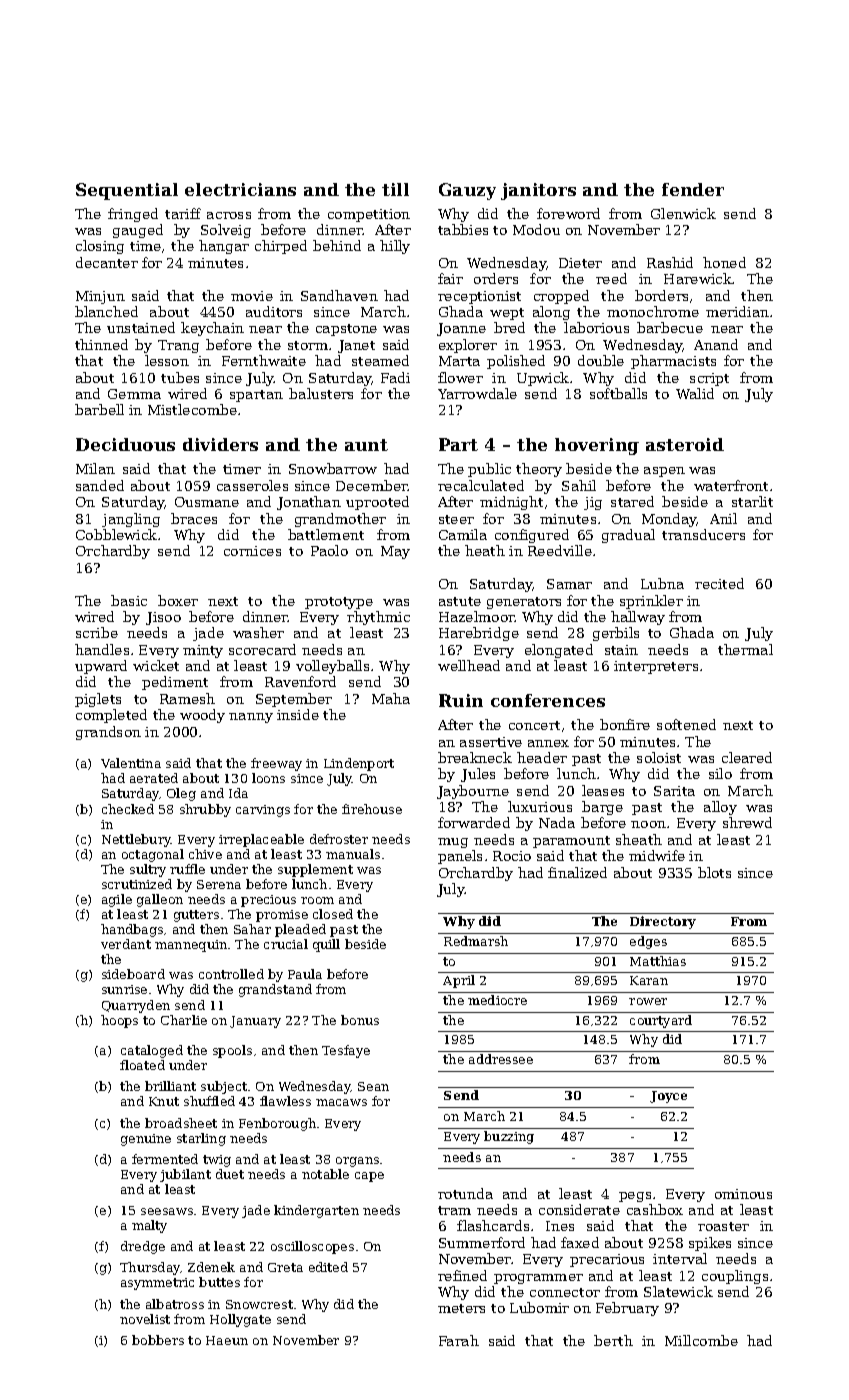  I want to click on grandson, so click(108, 733).
